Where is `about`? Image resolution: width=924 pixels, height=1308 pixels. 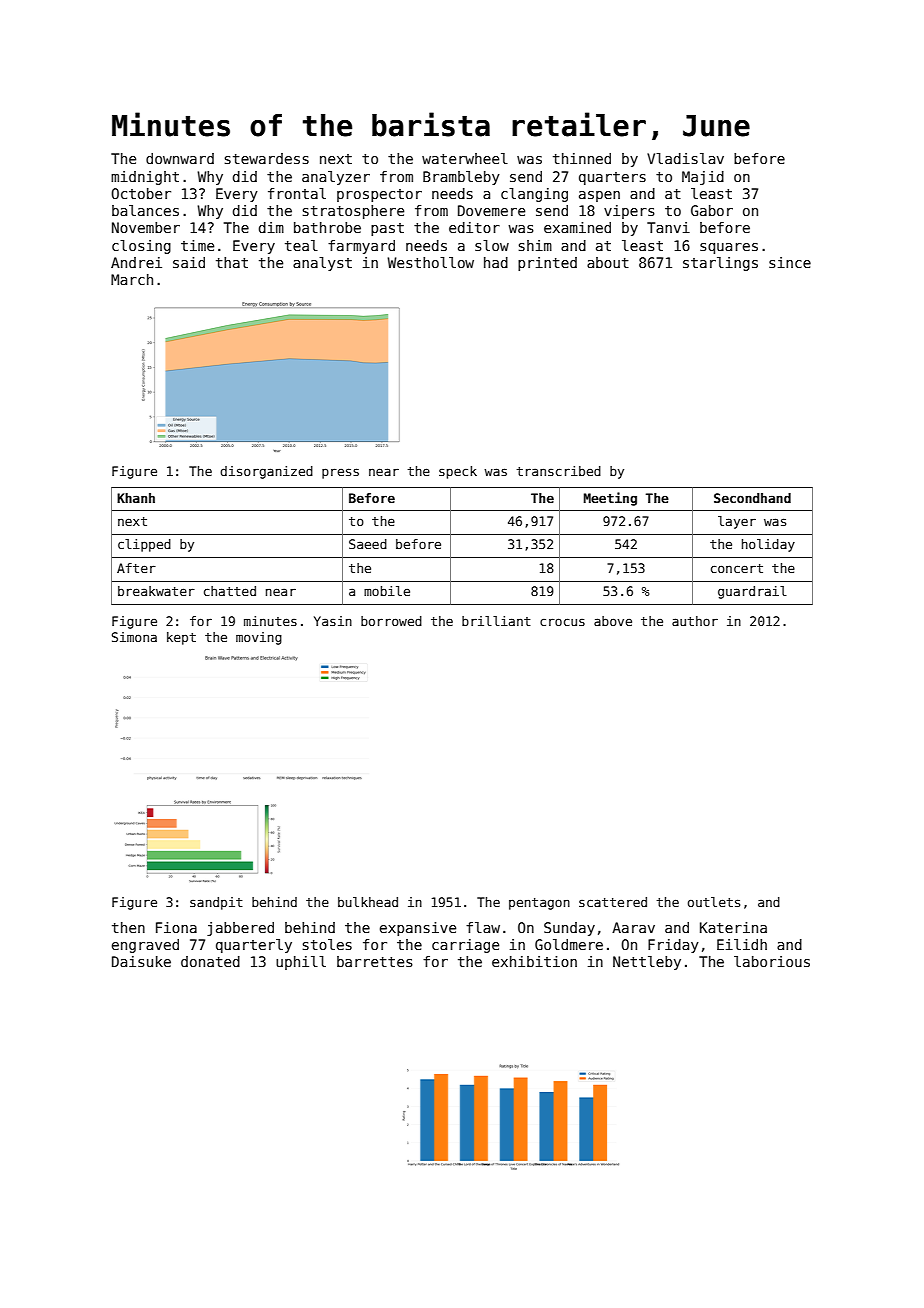 about is located at coordinates (608, 262).
